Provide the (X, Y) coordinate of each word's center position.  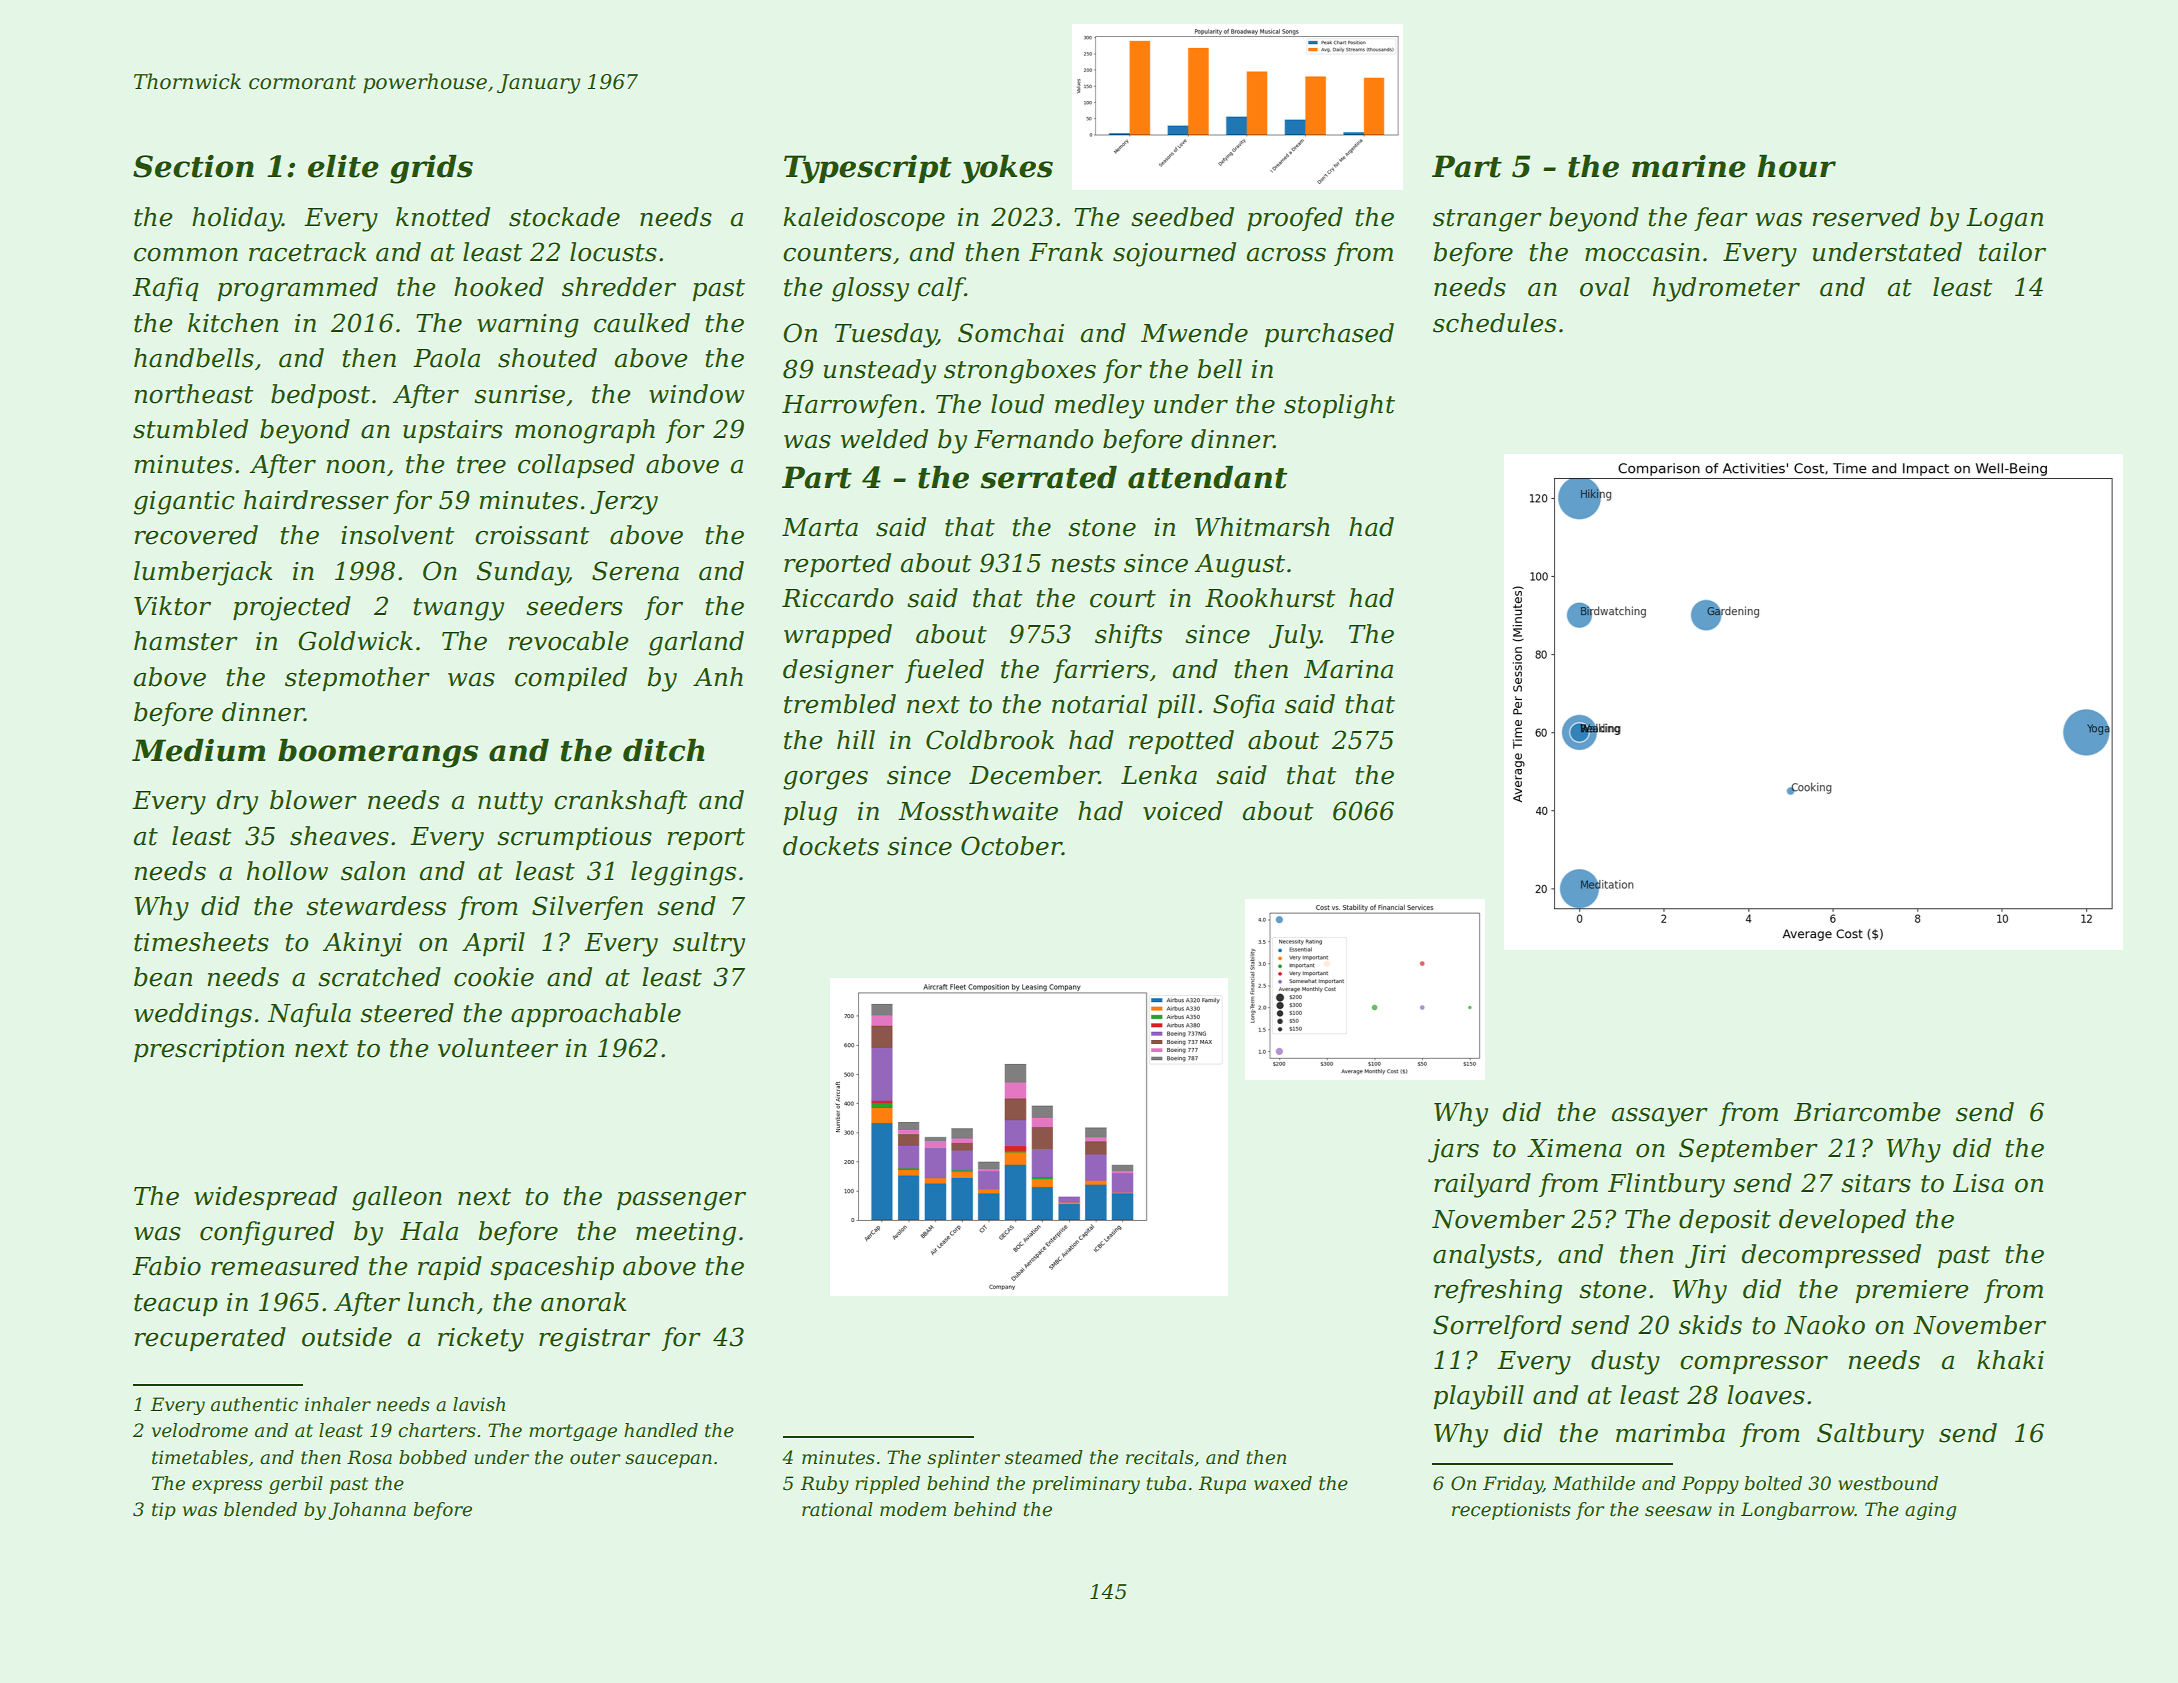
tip (164, 1511)
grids (431, 169)
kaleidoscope (864, 219)
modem (913, 1509)
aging (1930, 1511)
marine (1689, 166)
